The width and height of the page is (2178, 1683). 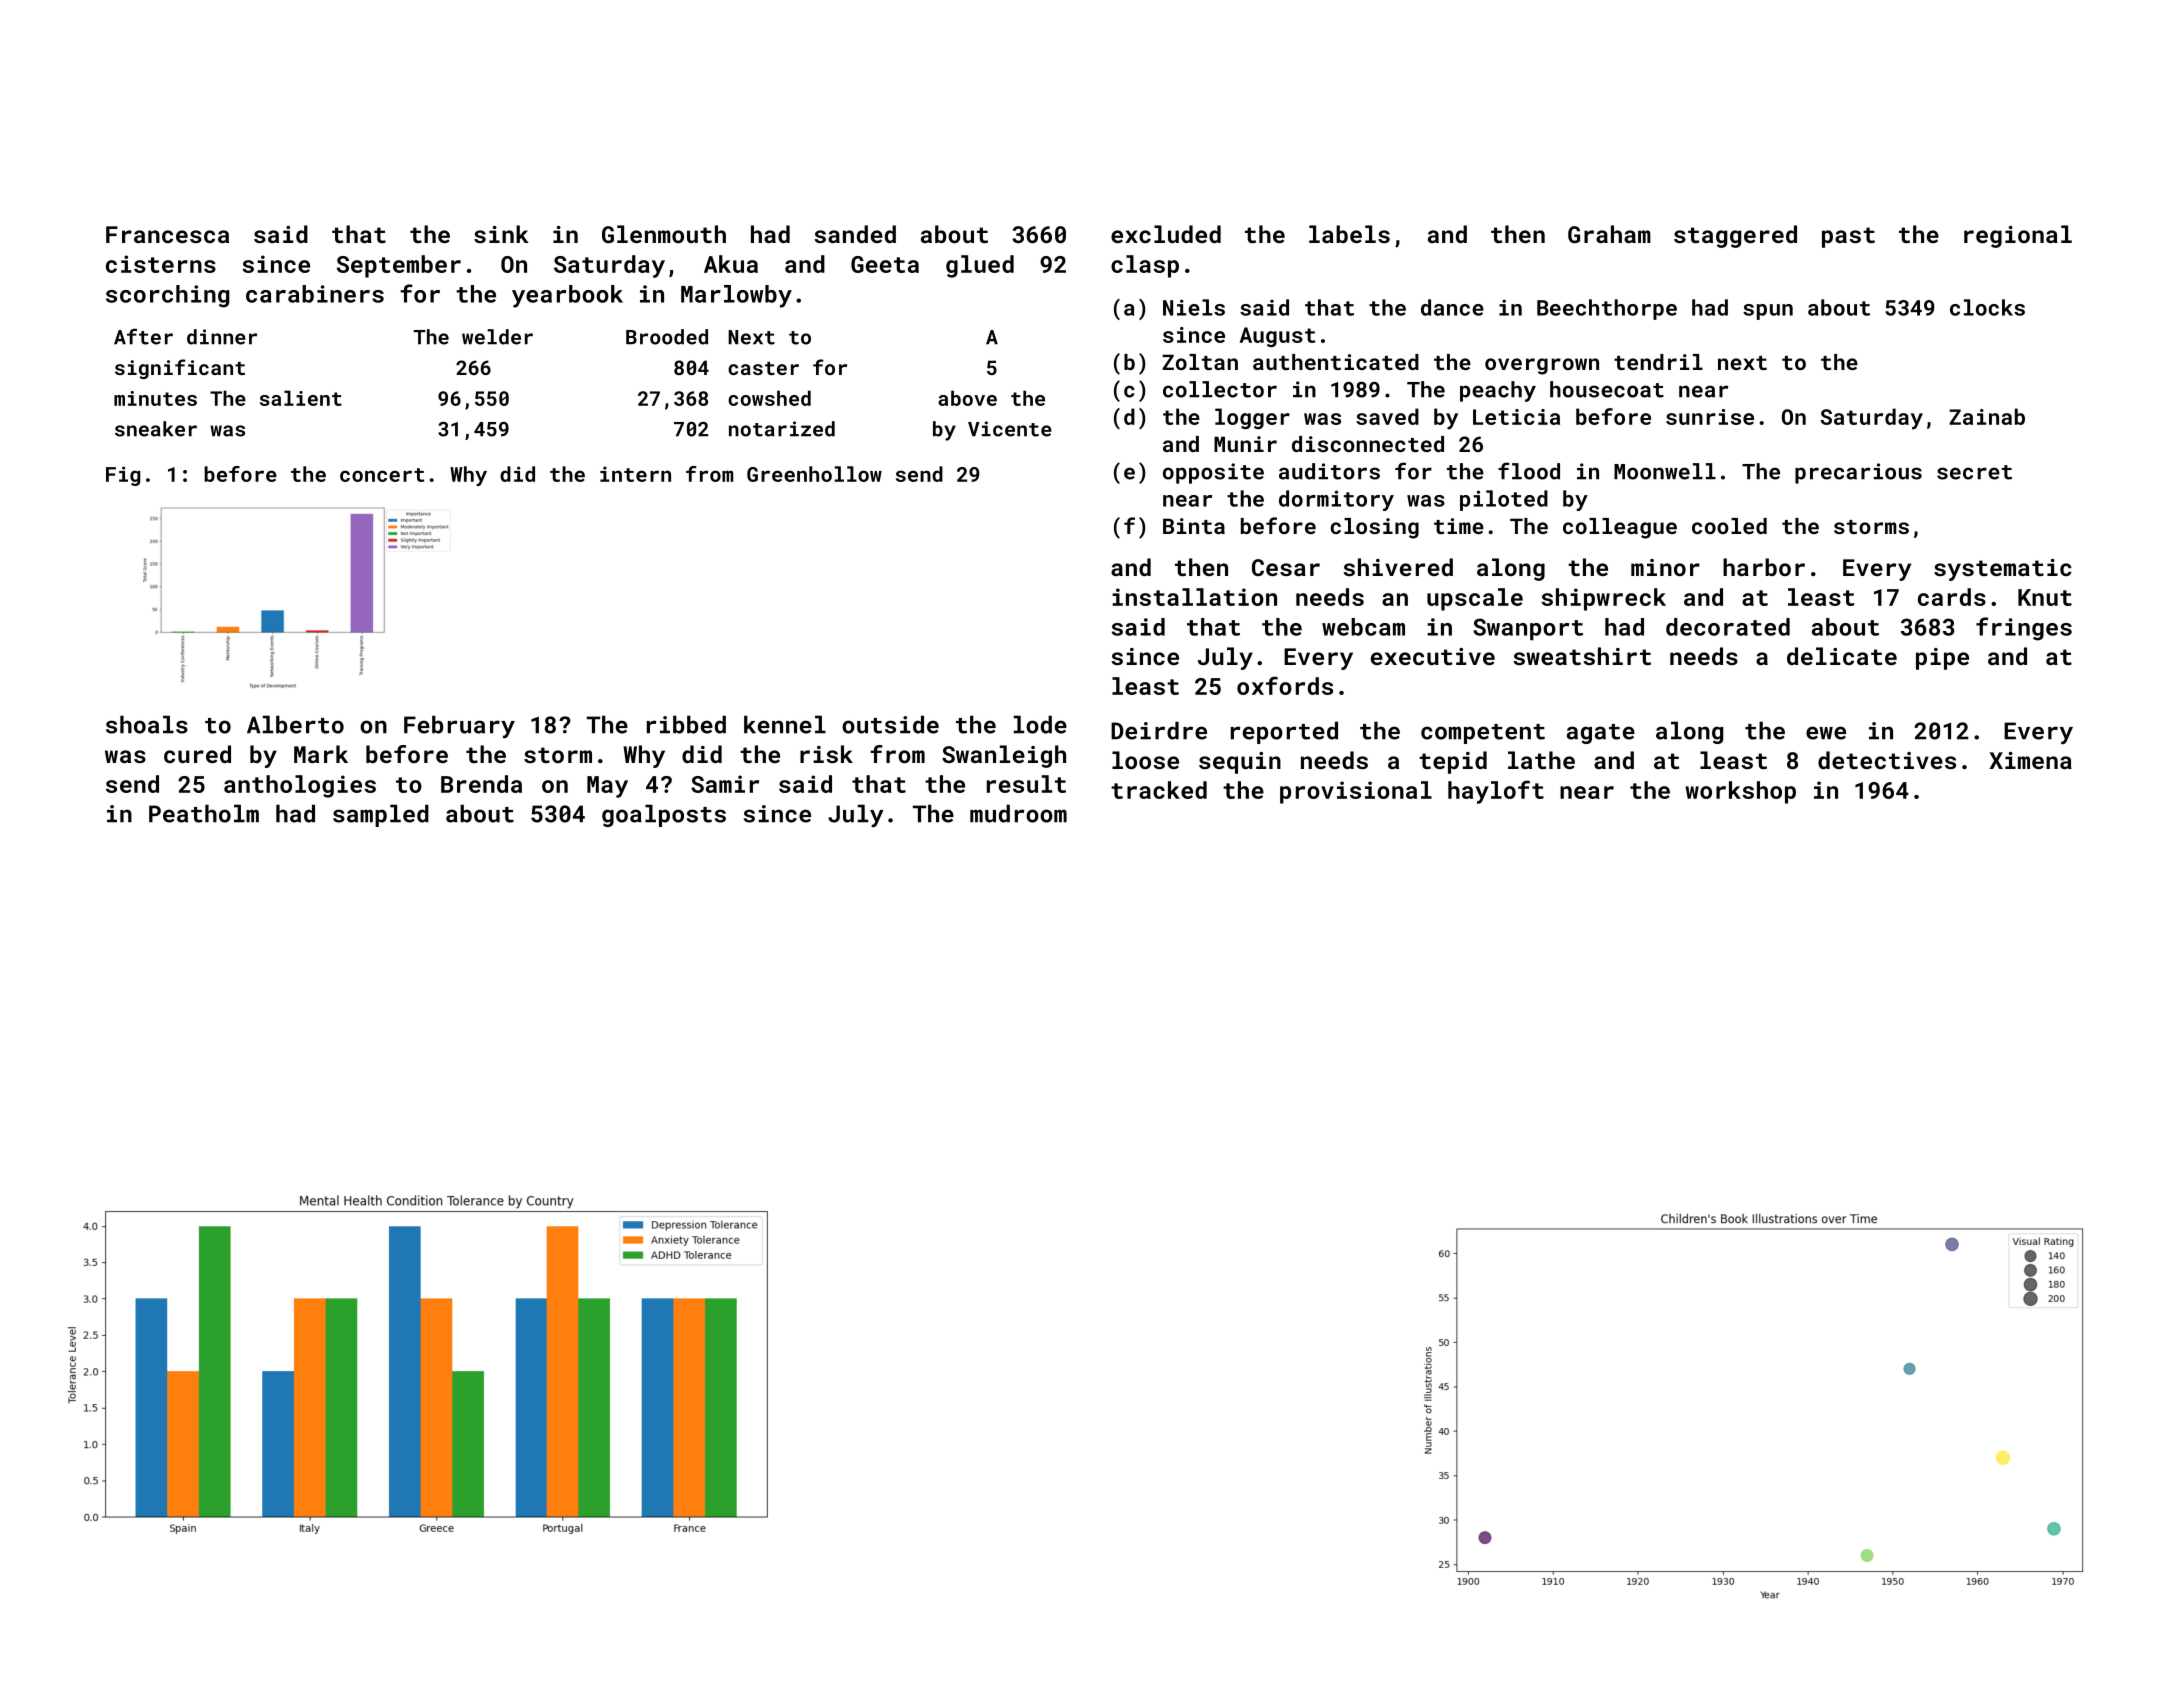 What do you see at coordinates (635, 474) in the page?
I see `intern` at bounding box center [635, 474].
